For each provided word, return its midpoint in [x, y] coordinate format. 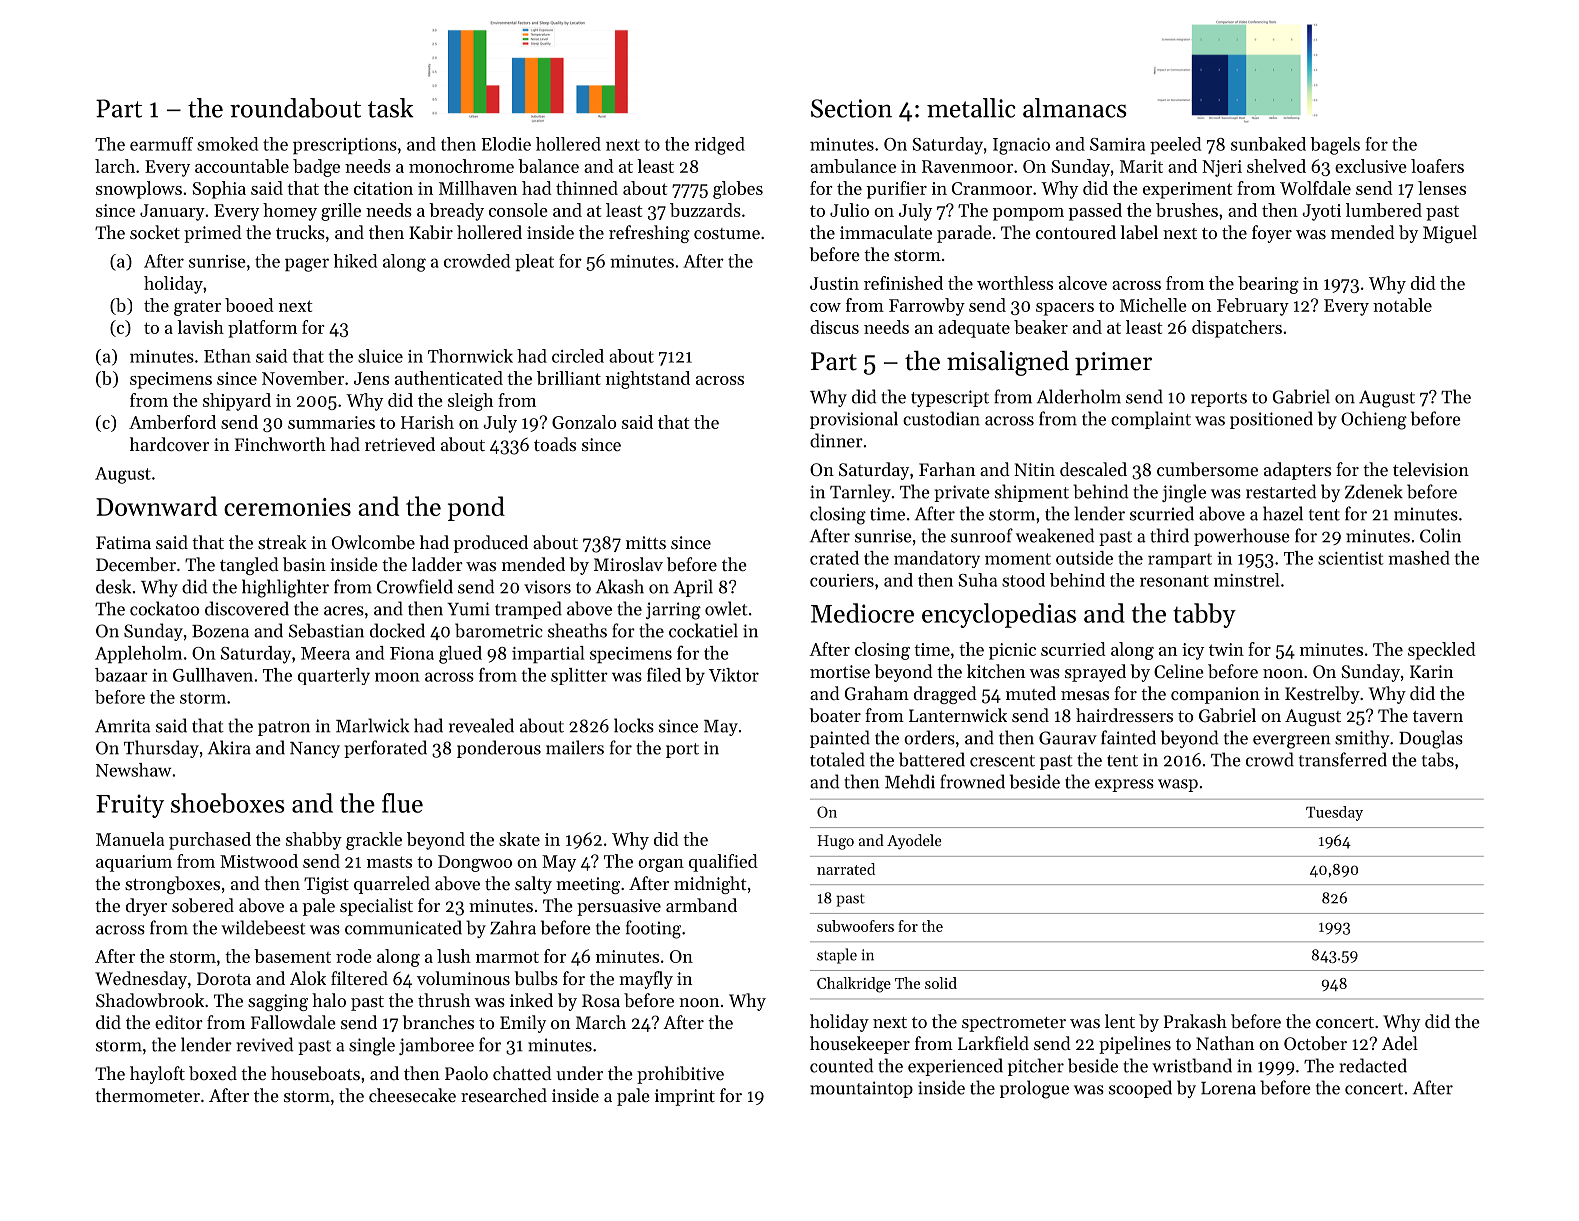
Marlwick [372, 725]
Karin [1431, 671]
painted [840, 739]
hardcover [169, 444]
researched [504, 1095]
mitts [646, 542]
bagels [1335, 146]
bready [456, 212]
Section [851, 108]
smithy [1362, 739]
